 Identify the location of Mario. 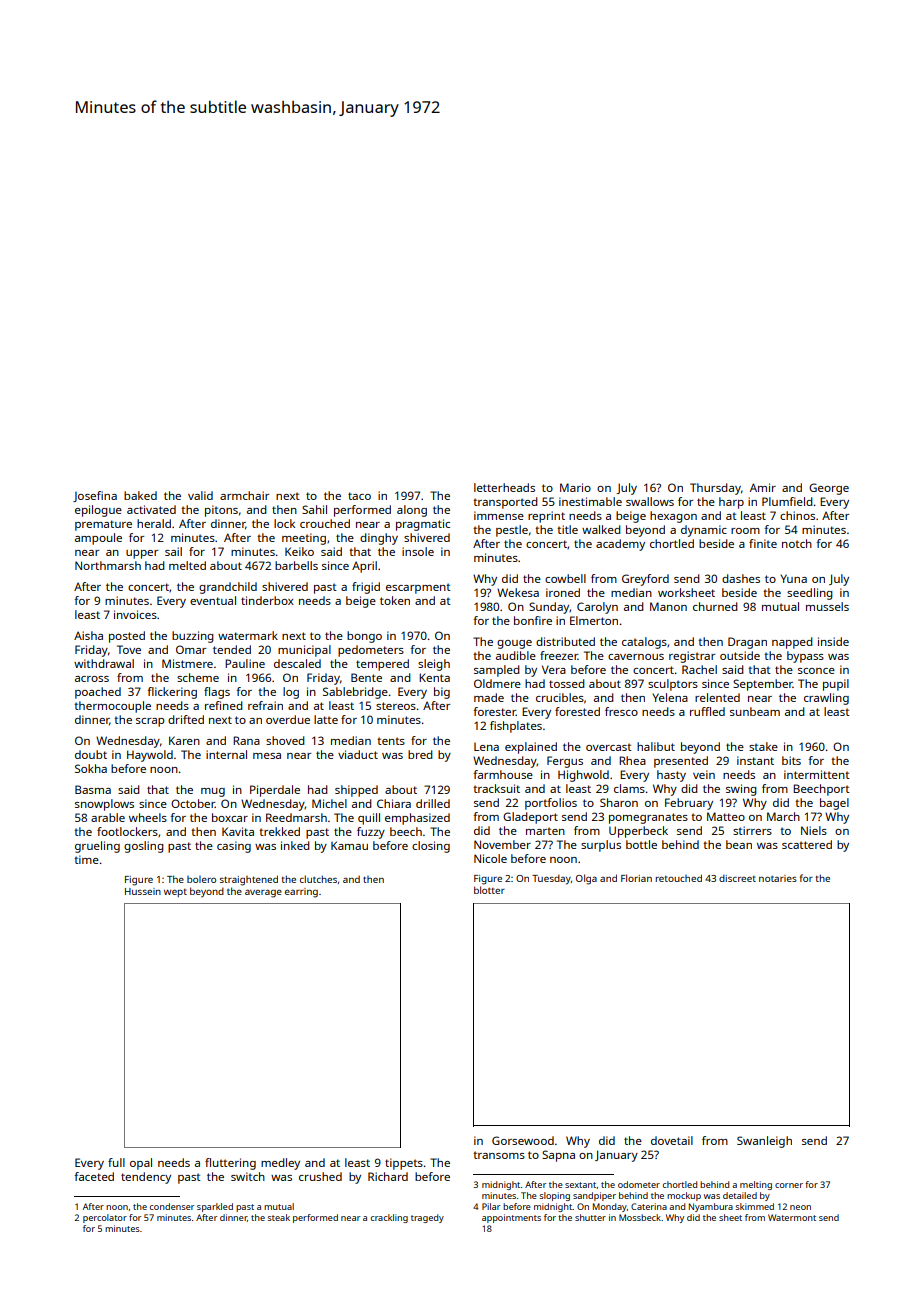
(575, 487).
